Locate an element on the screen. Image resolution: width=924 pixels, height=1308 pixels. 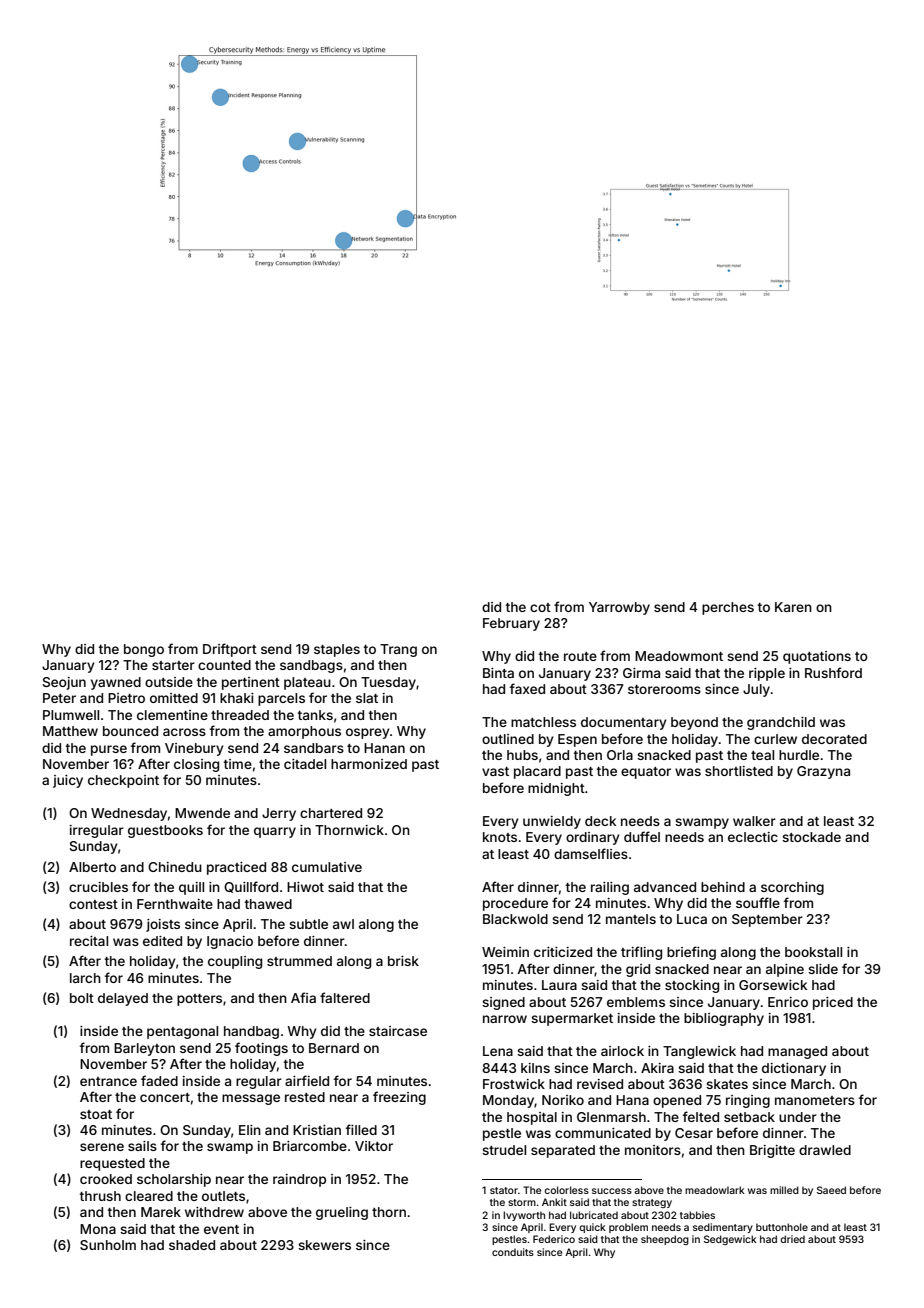
procedure is located at coordinates (515, 904).
